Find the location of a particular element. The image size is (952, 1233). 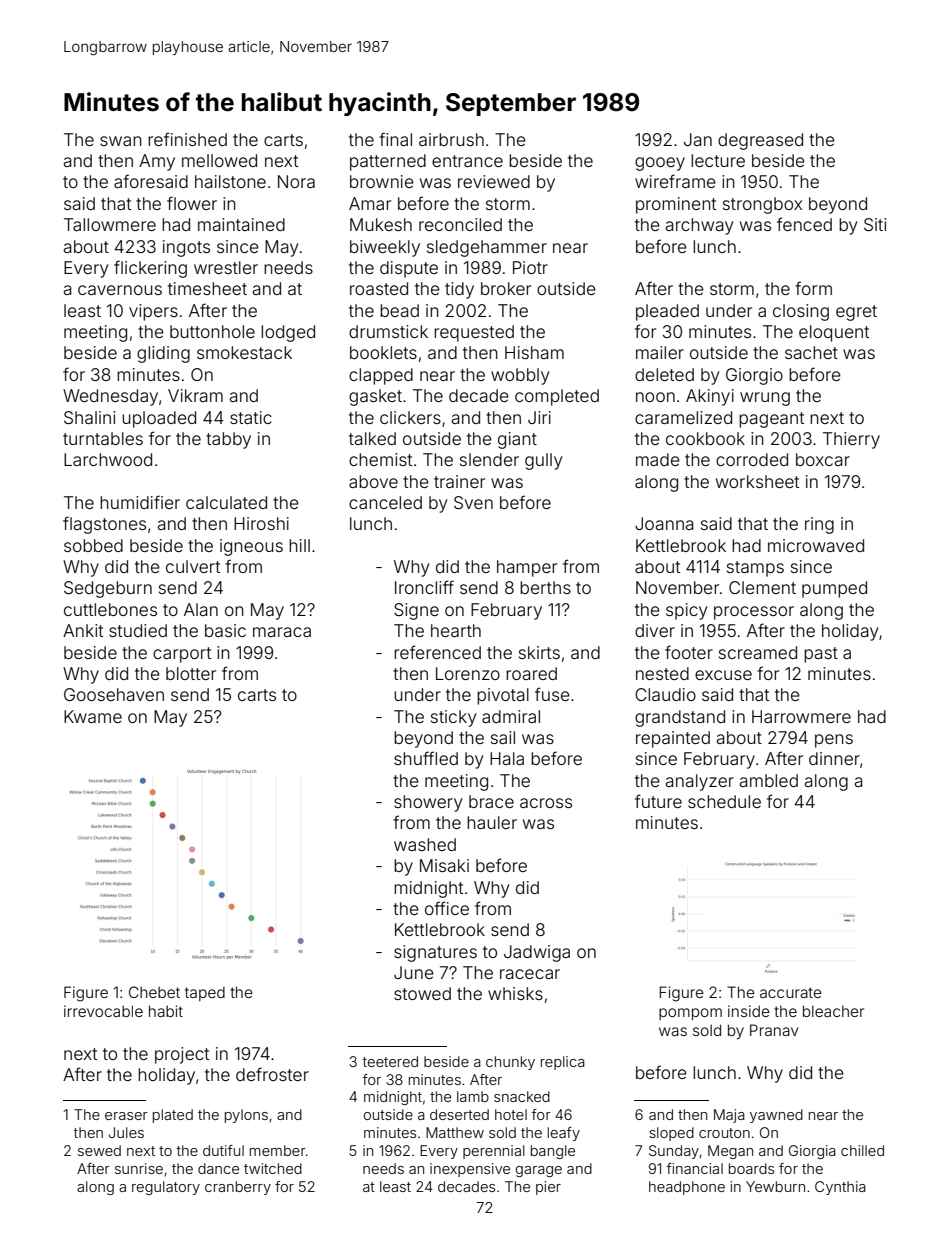

irrevocable is located at coordinates (103, 1011).
